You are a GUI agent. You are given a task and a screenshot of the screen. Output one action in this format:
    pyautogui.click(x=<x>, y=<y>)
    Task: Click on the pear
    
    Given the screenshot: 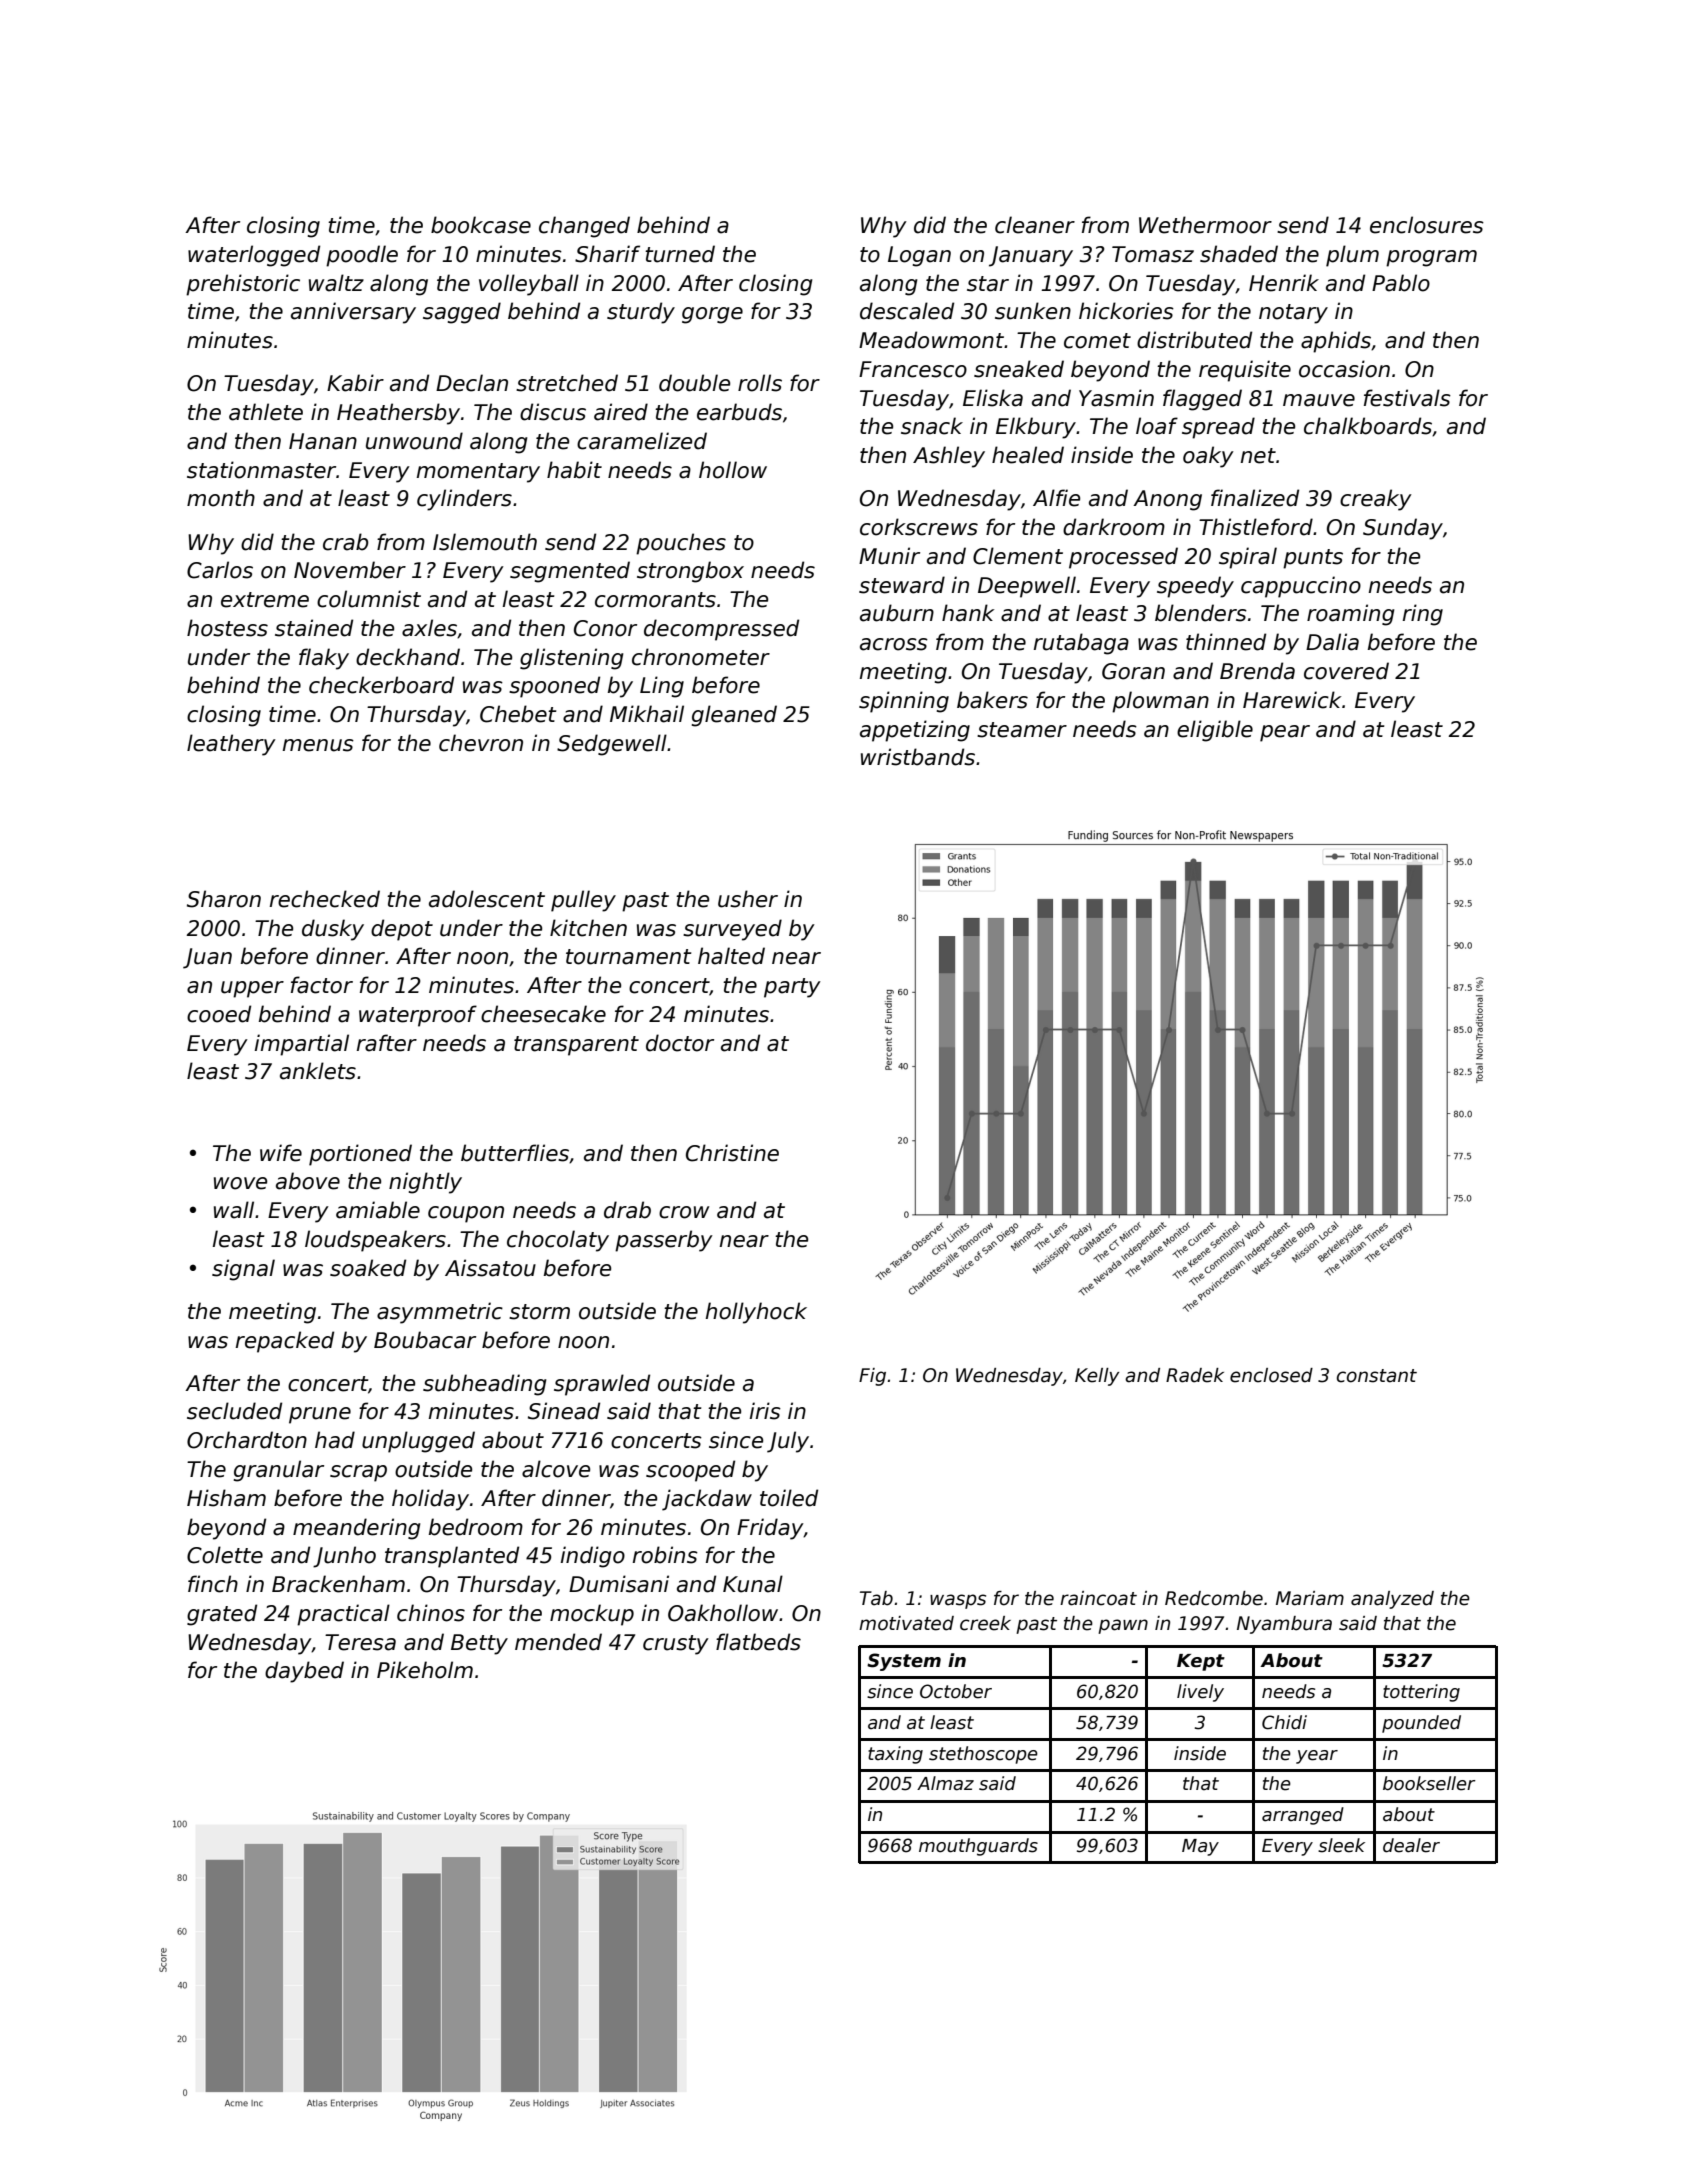 What is the action you would take?
    pyautogui.click(x=1285, y=733)
